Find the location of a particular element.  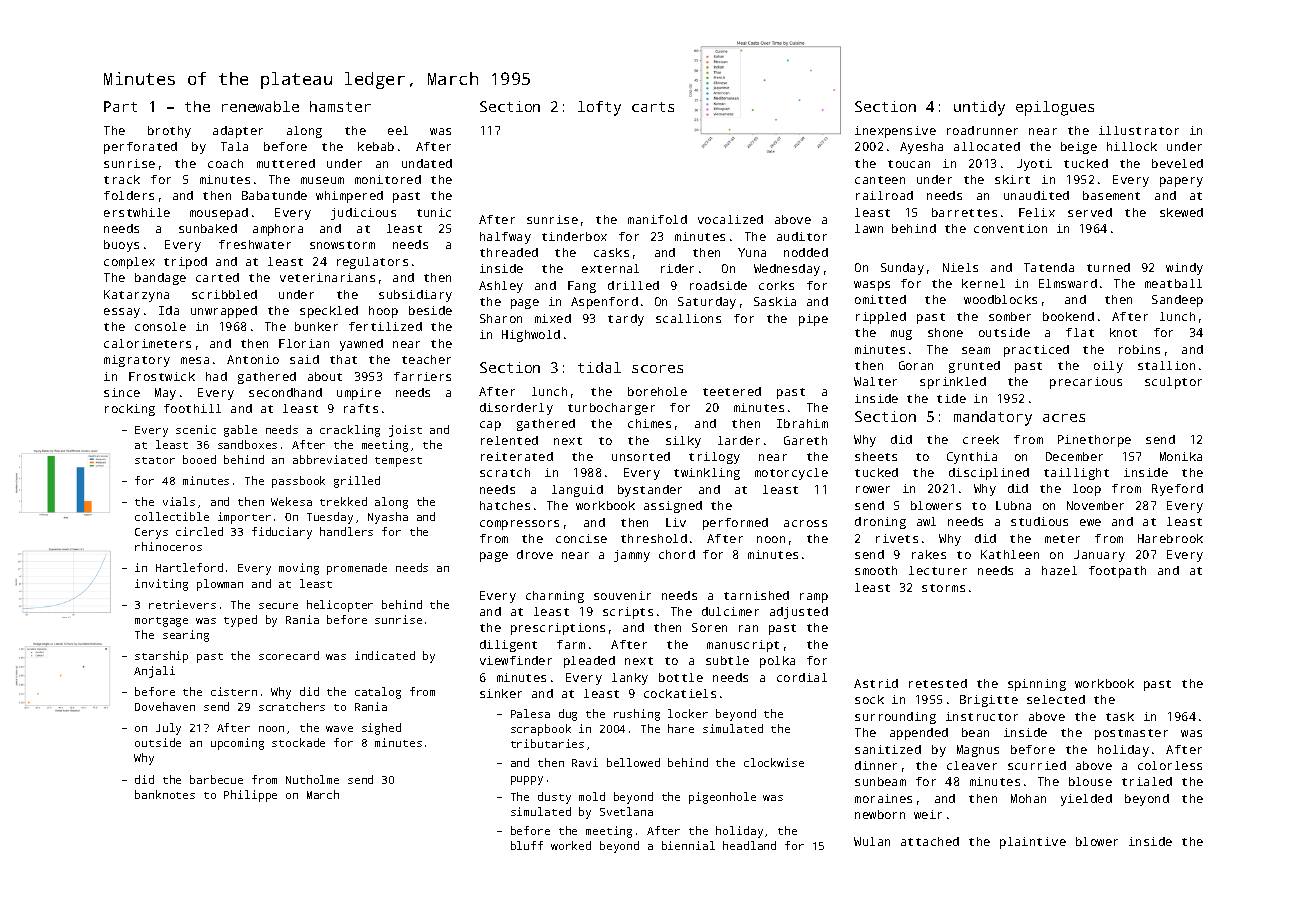

barbecue is located at coordinates (216, 779).
